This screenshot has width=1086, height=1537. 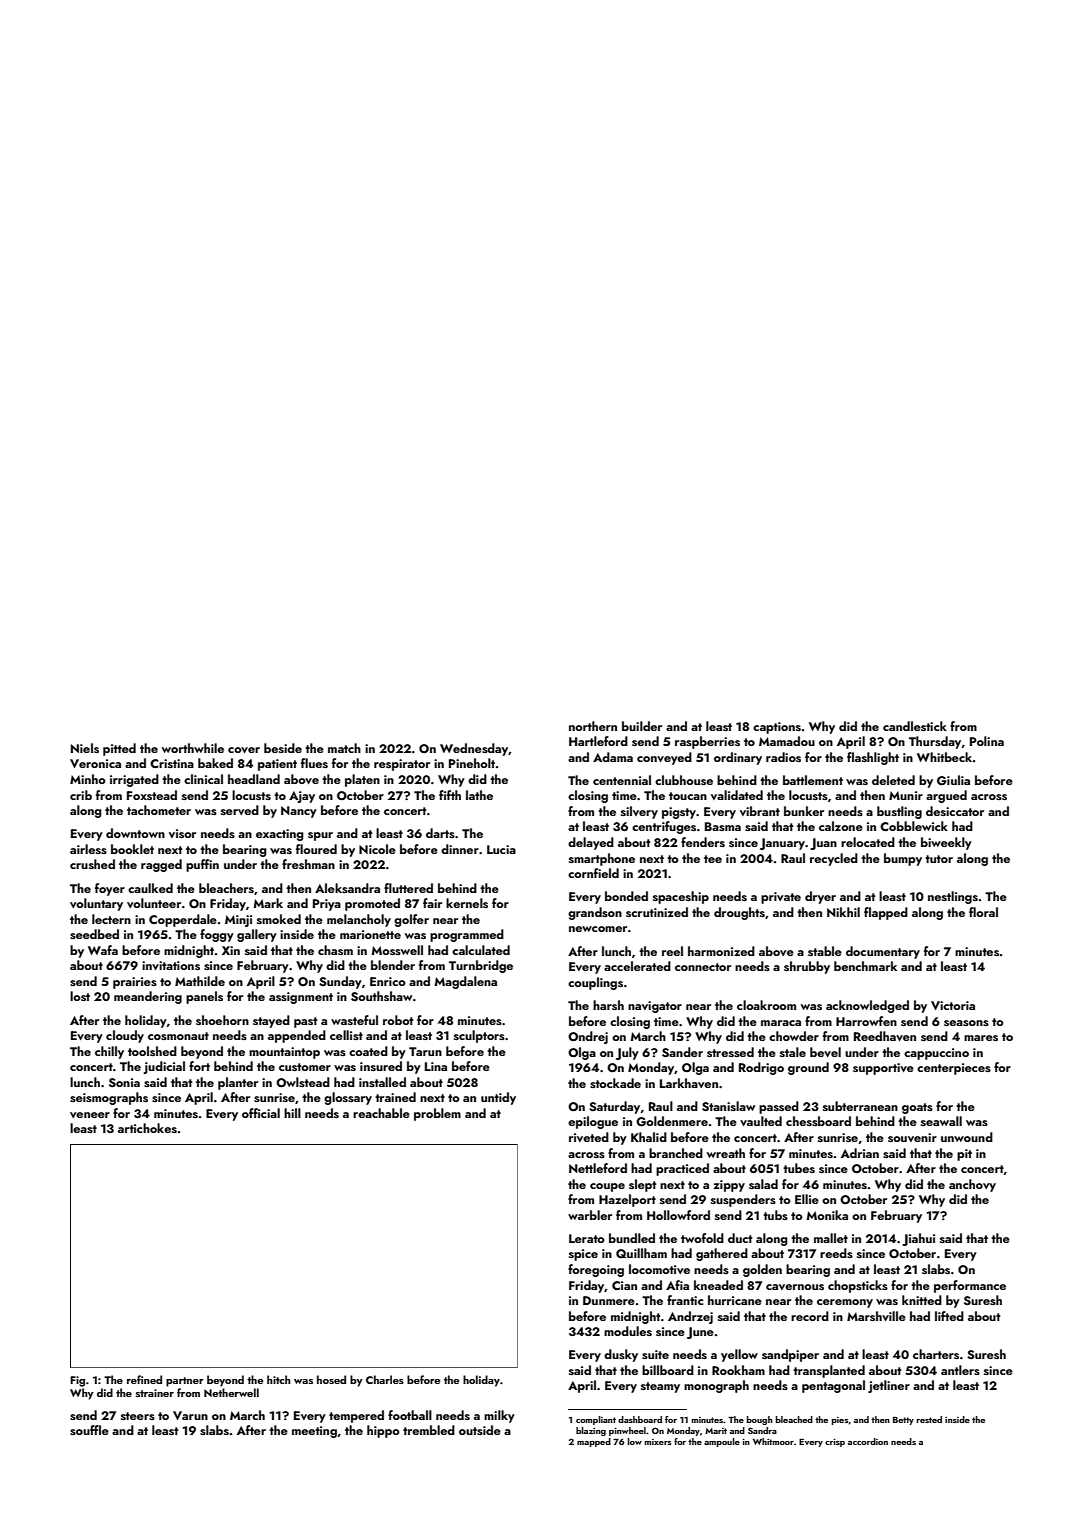 I want to click on Fig, so click(x=77, y=1381).
